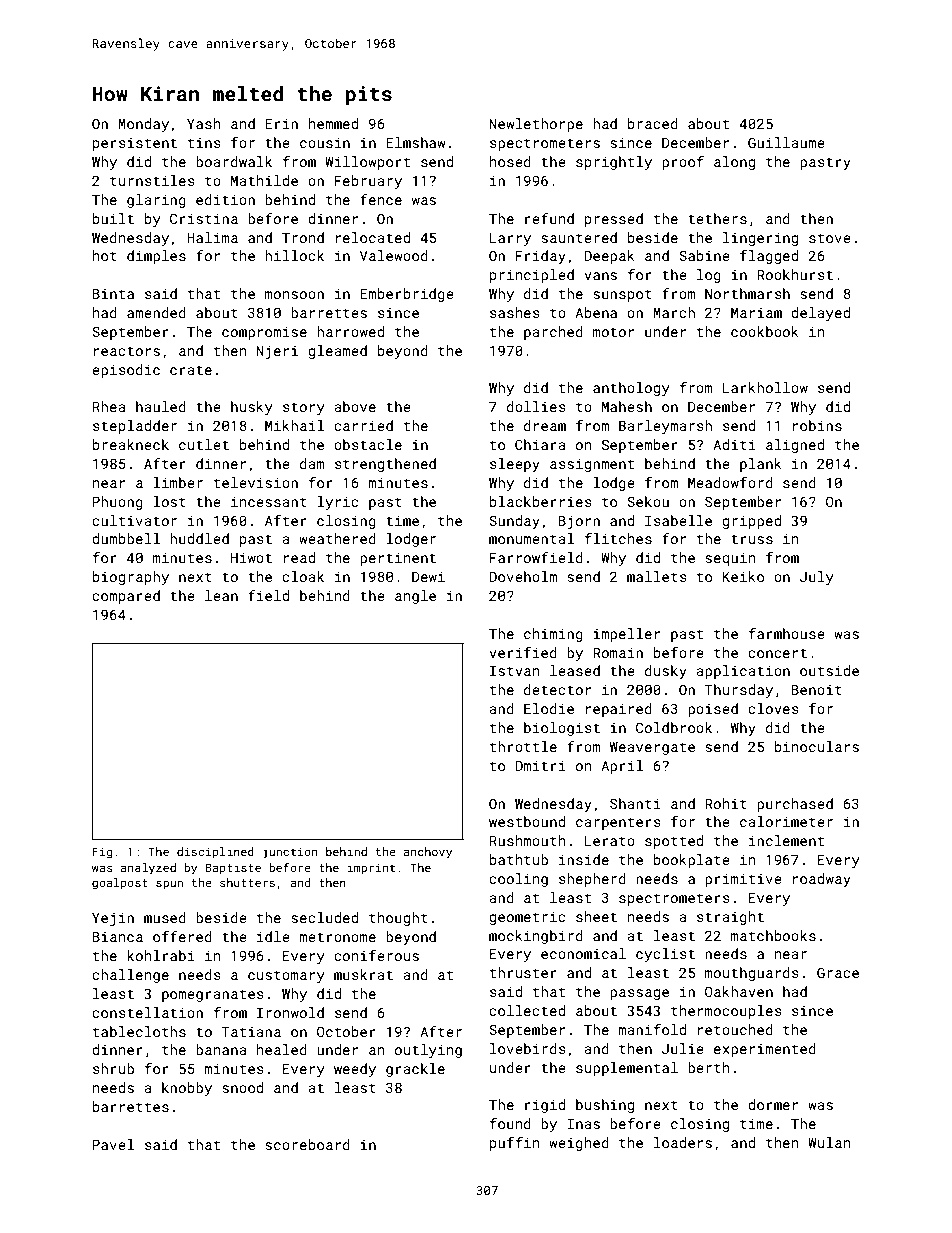 This screenshot has width=952, height=1233. What do you see at coordinates (515, 465) in the screenshot?
I see `sleepy` at bounding box center [515, 465].
